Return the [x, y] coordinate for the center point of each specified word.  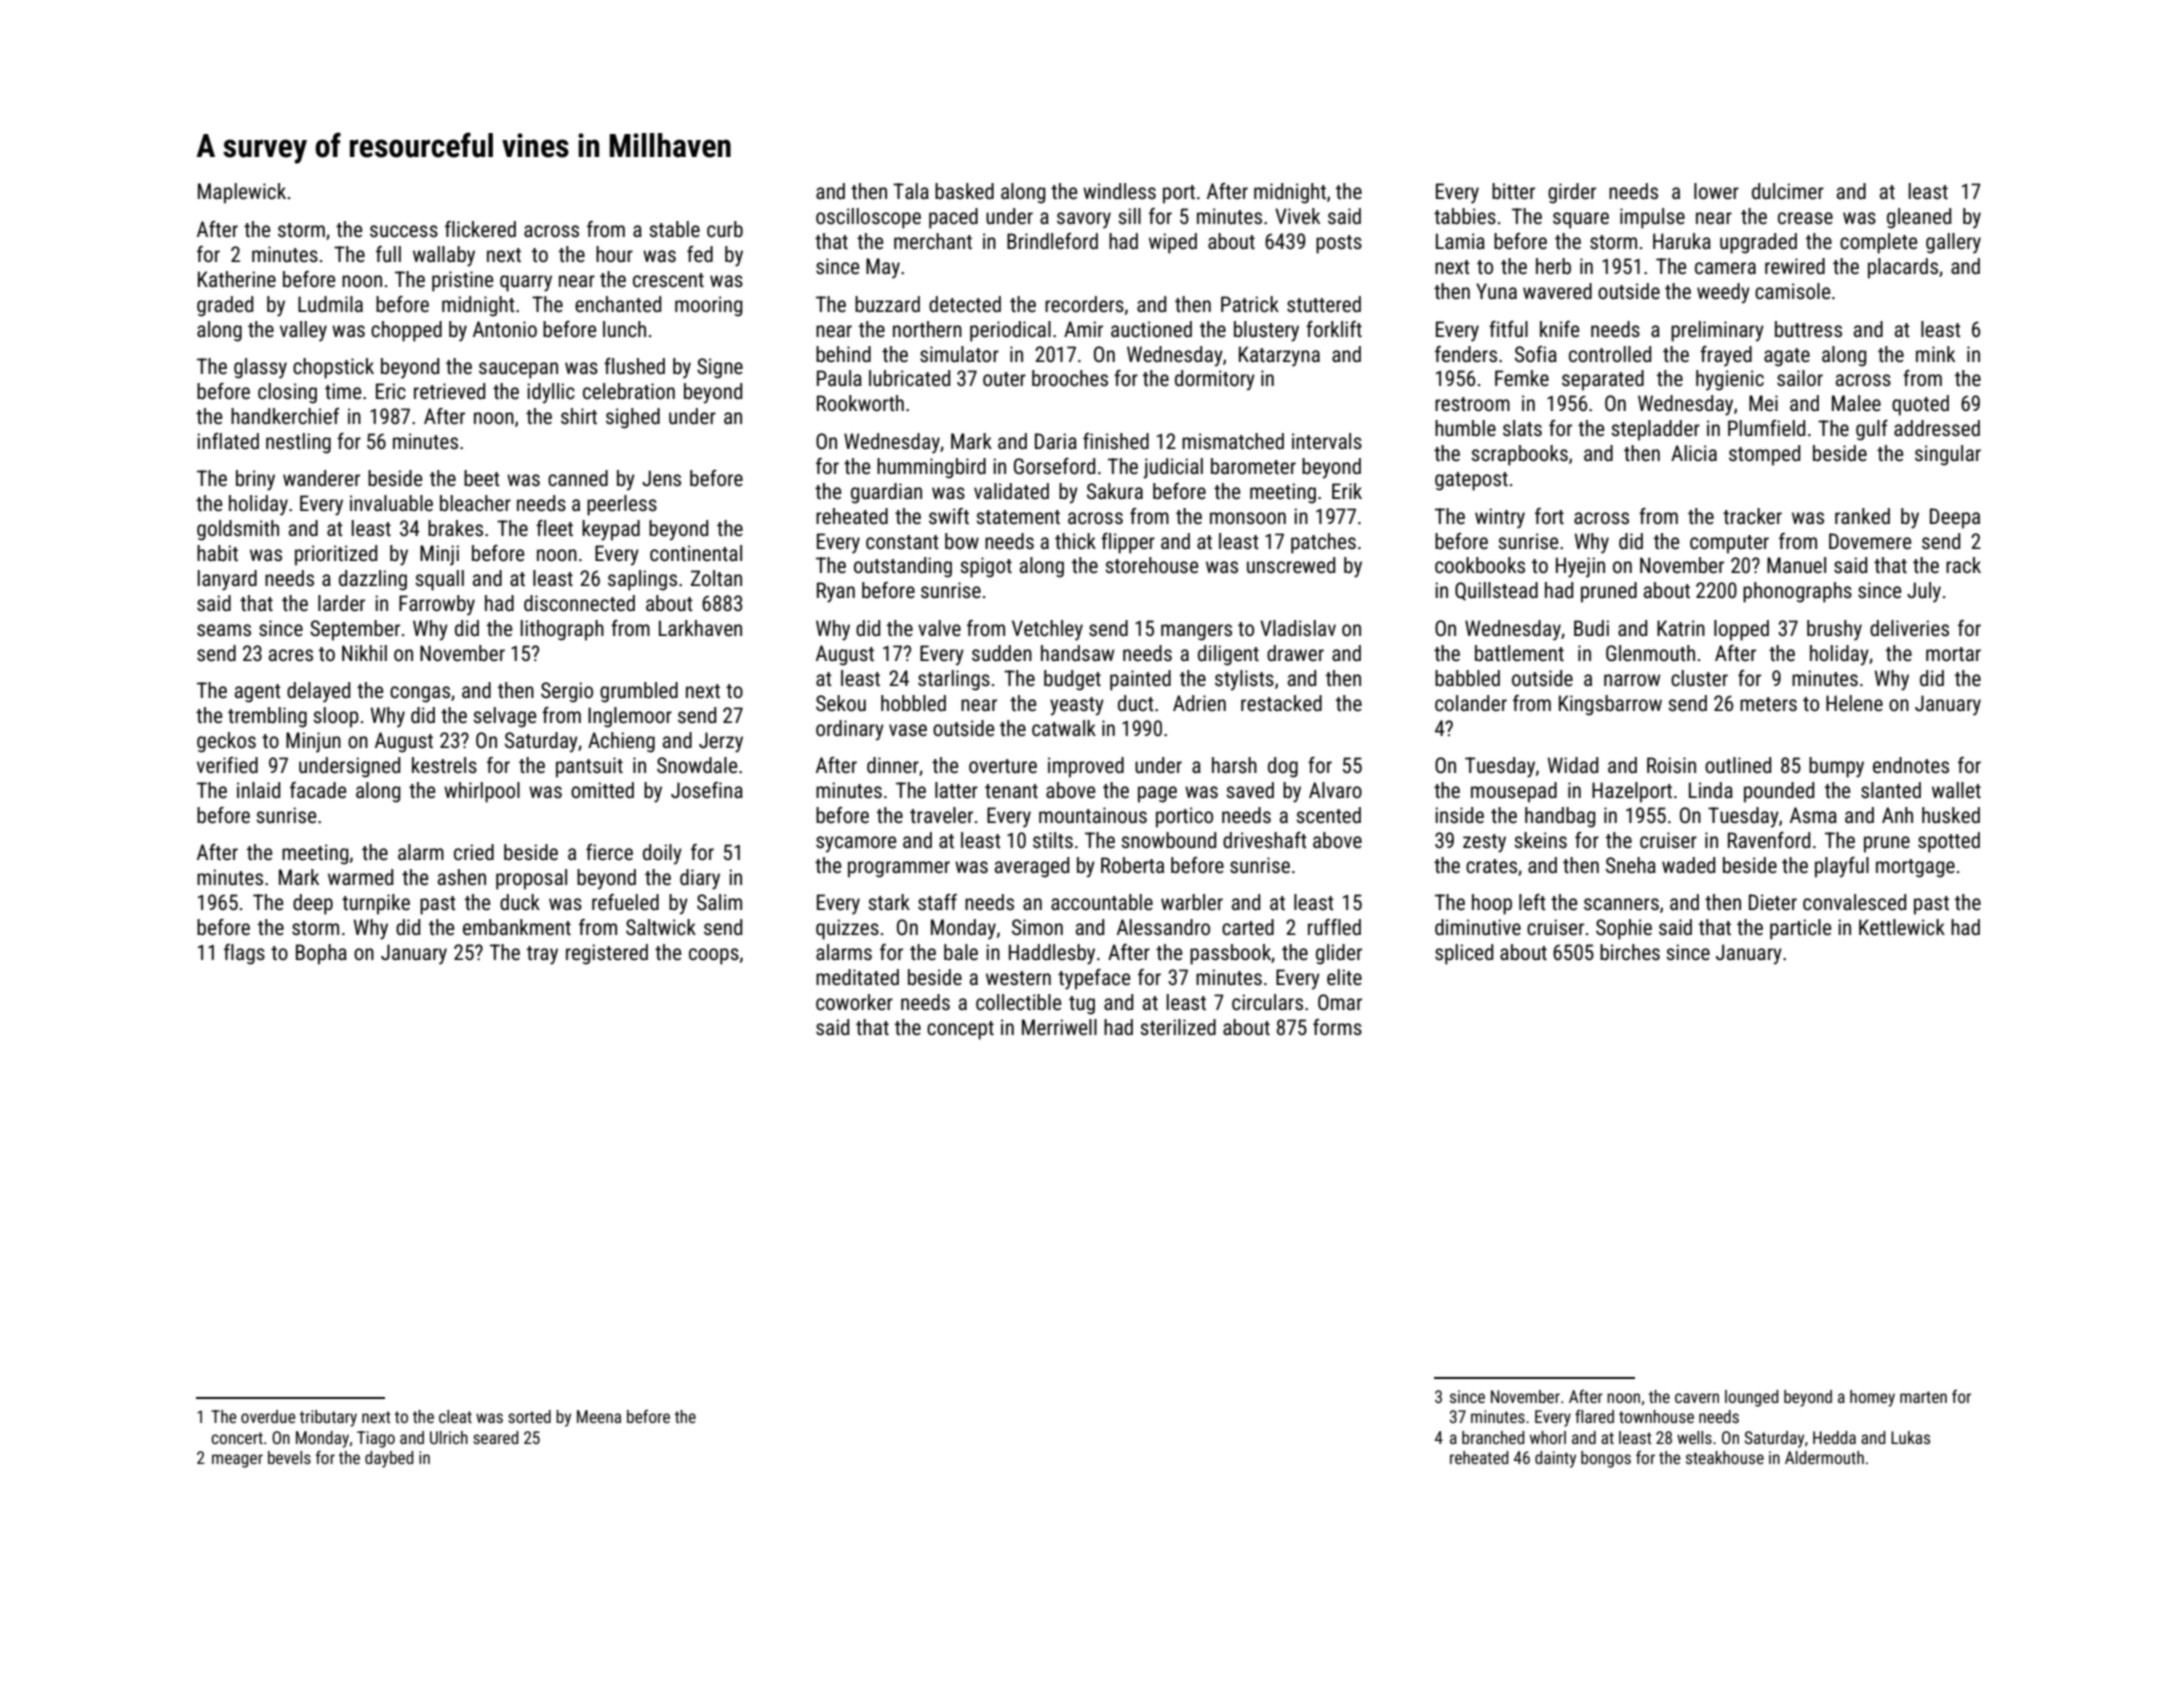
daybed [389, 1459]
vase [908, 730]
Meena [599, 1416]
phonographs [1797, 592]
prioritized [336, 555]
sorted [529, 1416]
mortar [1953, 654]
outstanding [903, 567]
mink [1935, 354]
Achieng [621, 742]
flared [1594, 1416]
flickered [480, 229]
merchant [933, 241]
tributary [328, 1418]
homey [1872, 1398]
